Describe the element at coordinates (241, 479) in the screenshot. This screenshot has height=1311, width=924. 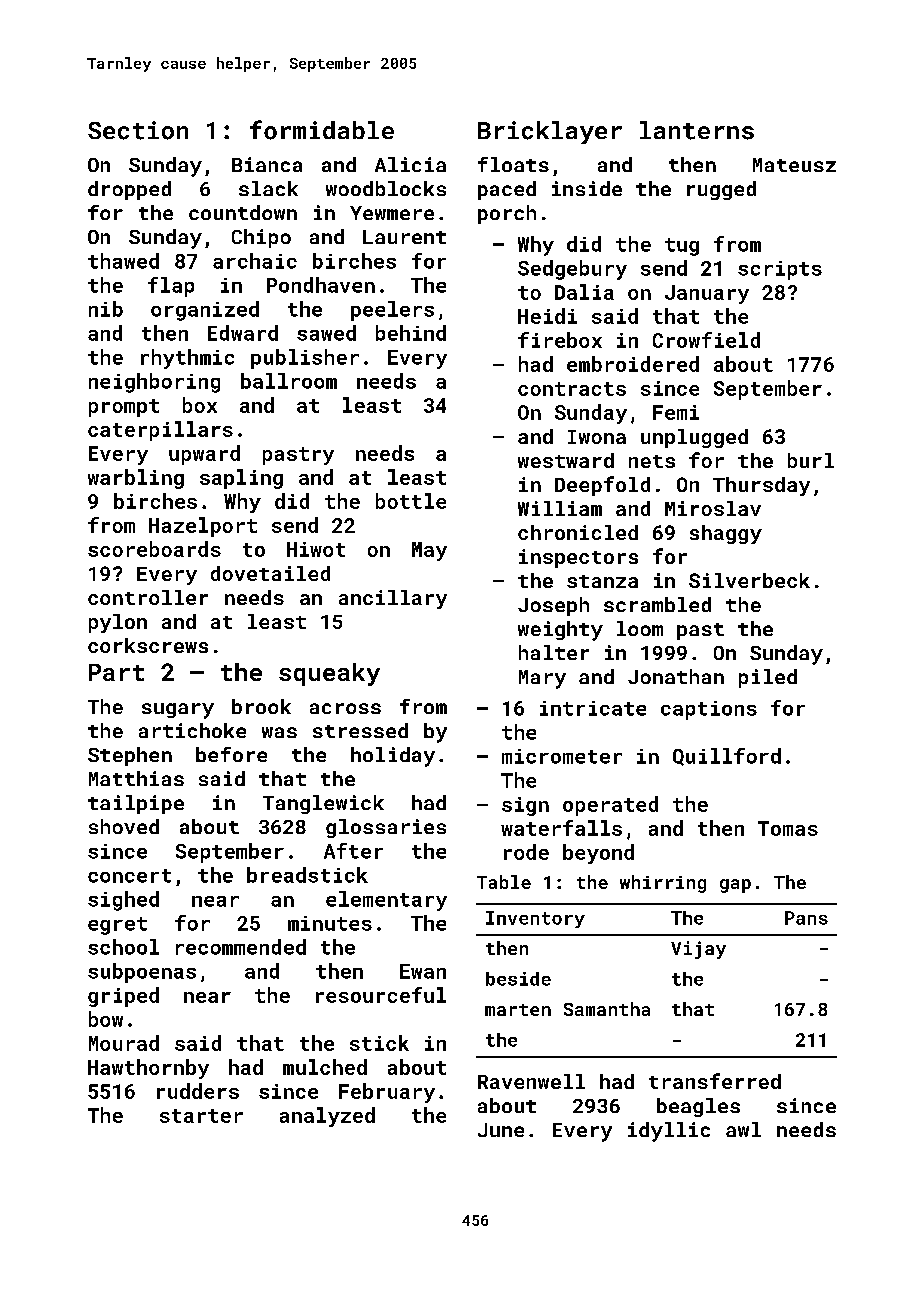
I see `sapling` at that location.
